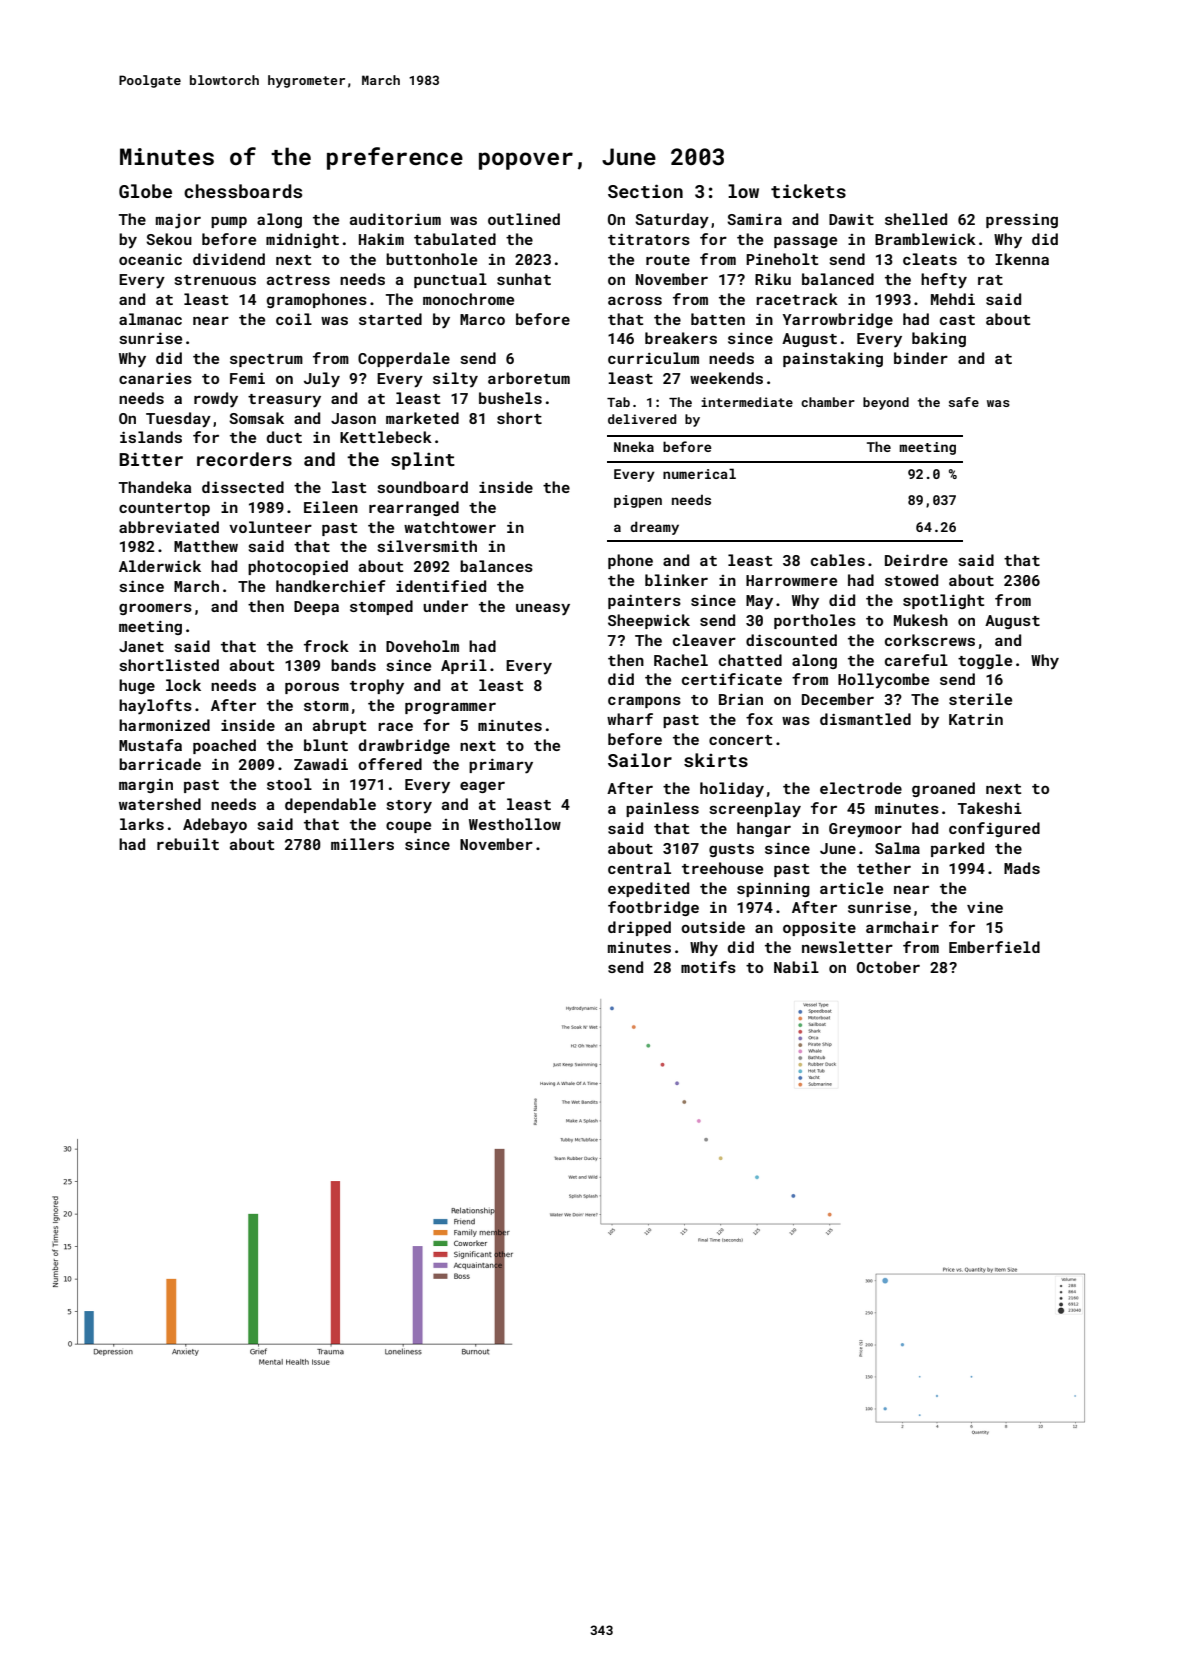 This screenshot has height=1669, width=1180. What do you see at coordinates (861, 788) in the screenshot?
I see `electrode` at bounding box center [861, 788].
